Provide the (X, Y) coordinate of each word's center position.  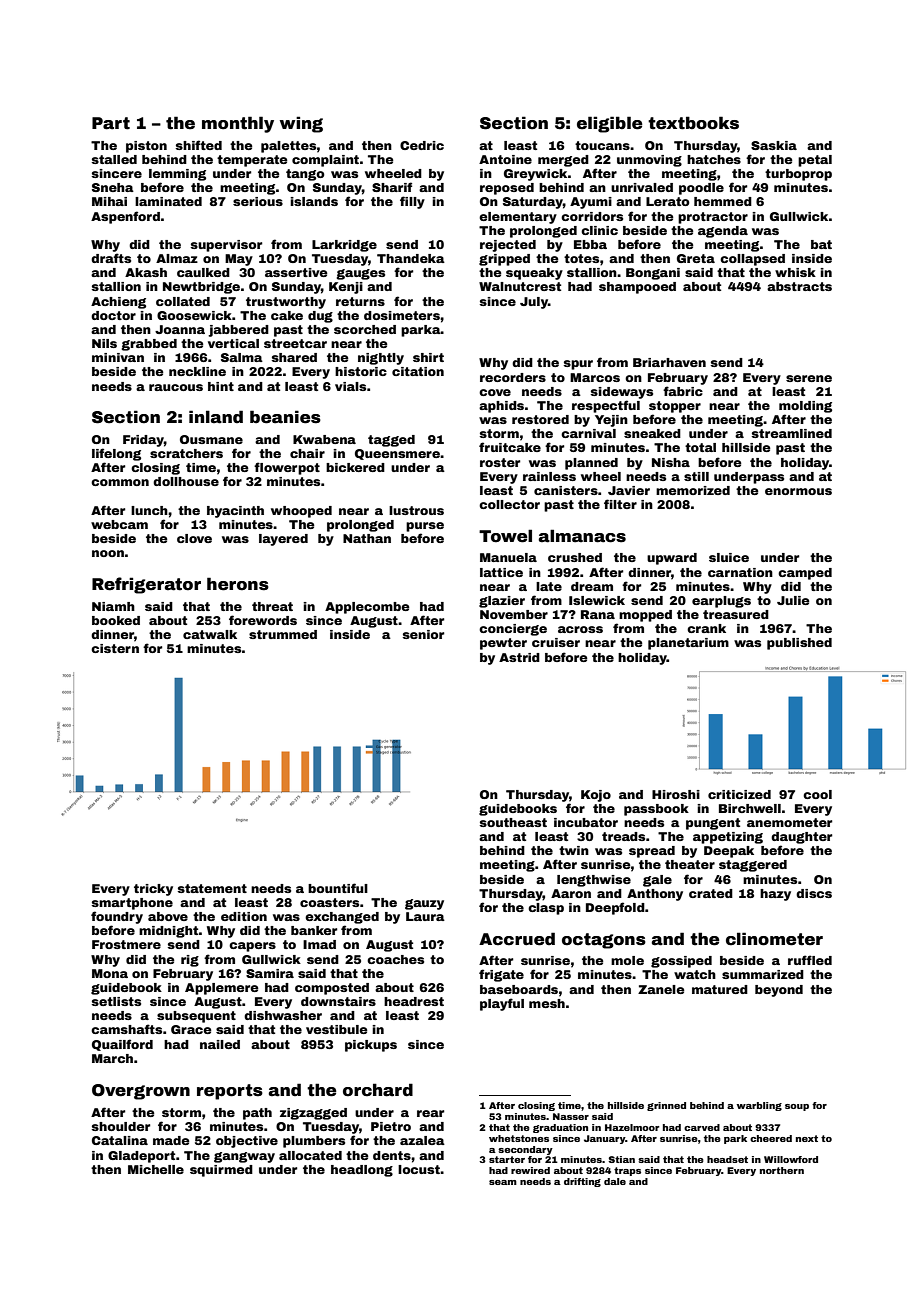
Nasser (571, 1116)
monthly (238, 124)
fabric (683, 391)
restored (540, 419)
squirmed (221, 1171)
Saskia (774, 145)
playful (502, 1004)
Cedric (422, 145)
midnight (169, 932)
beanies (285, 417)
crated (711, 893)
